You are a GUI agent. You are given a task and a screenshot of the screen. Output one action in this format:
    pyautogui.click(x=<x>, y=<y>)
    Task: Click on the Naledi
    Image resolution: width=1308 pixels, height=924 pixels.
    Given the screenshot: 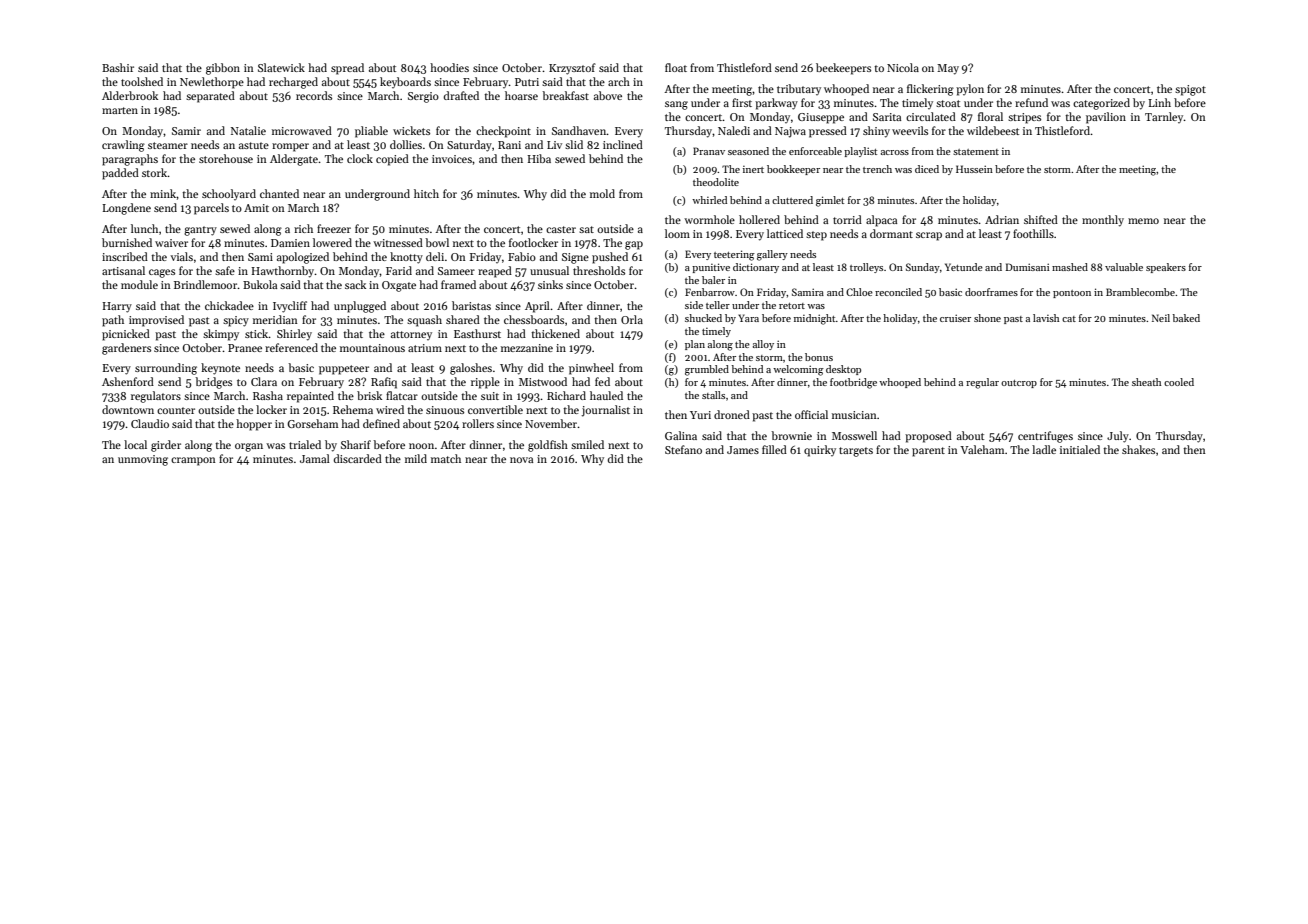 What is the action you would take?
    pyautogui.click(x=734, y=130)
